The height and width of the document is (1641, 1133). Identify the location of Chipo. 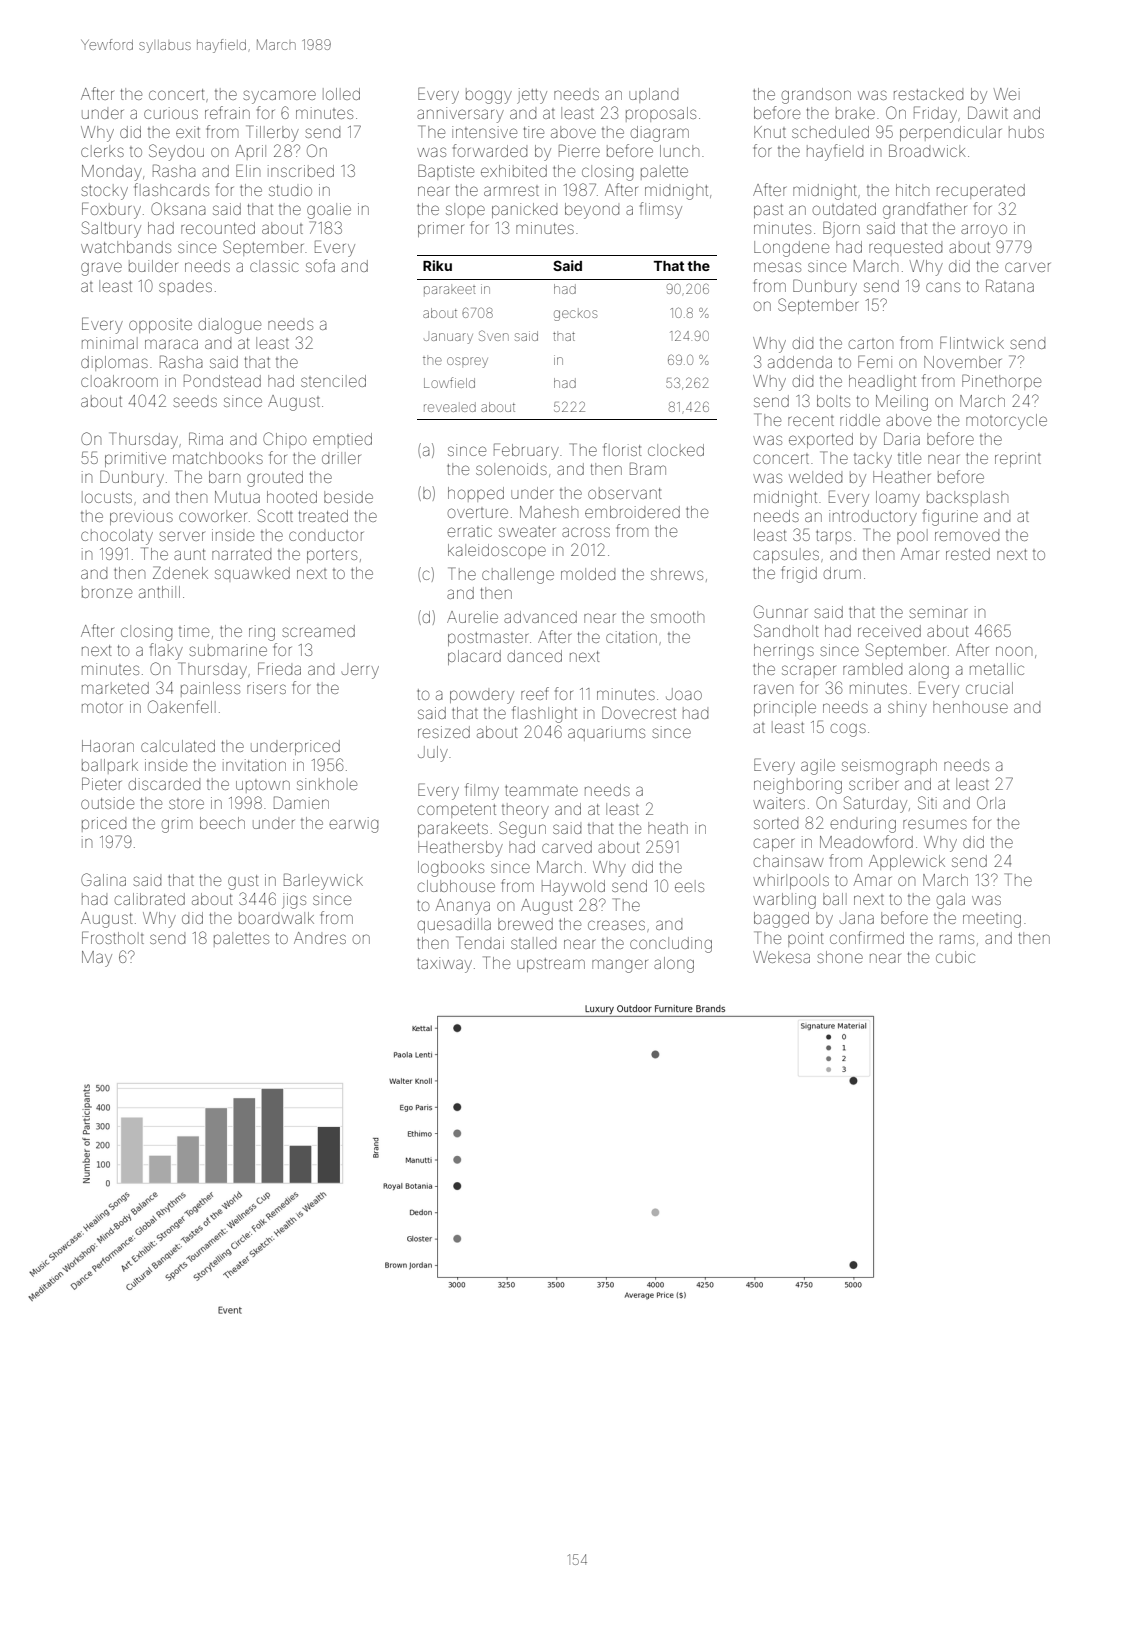
(285, 440).
